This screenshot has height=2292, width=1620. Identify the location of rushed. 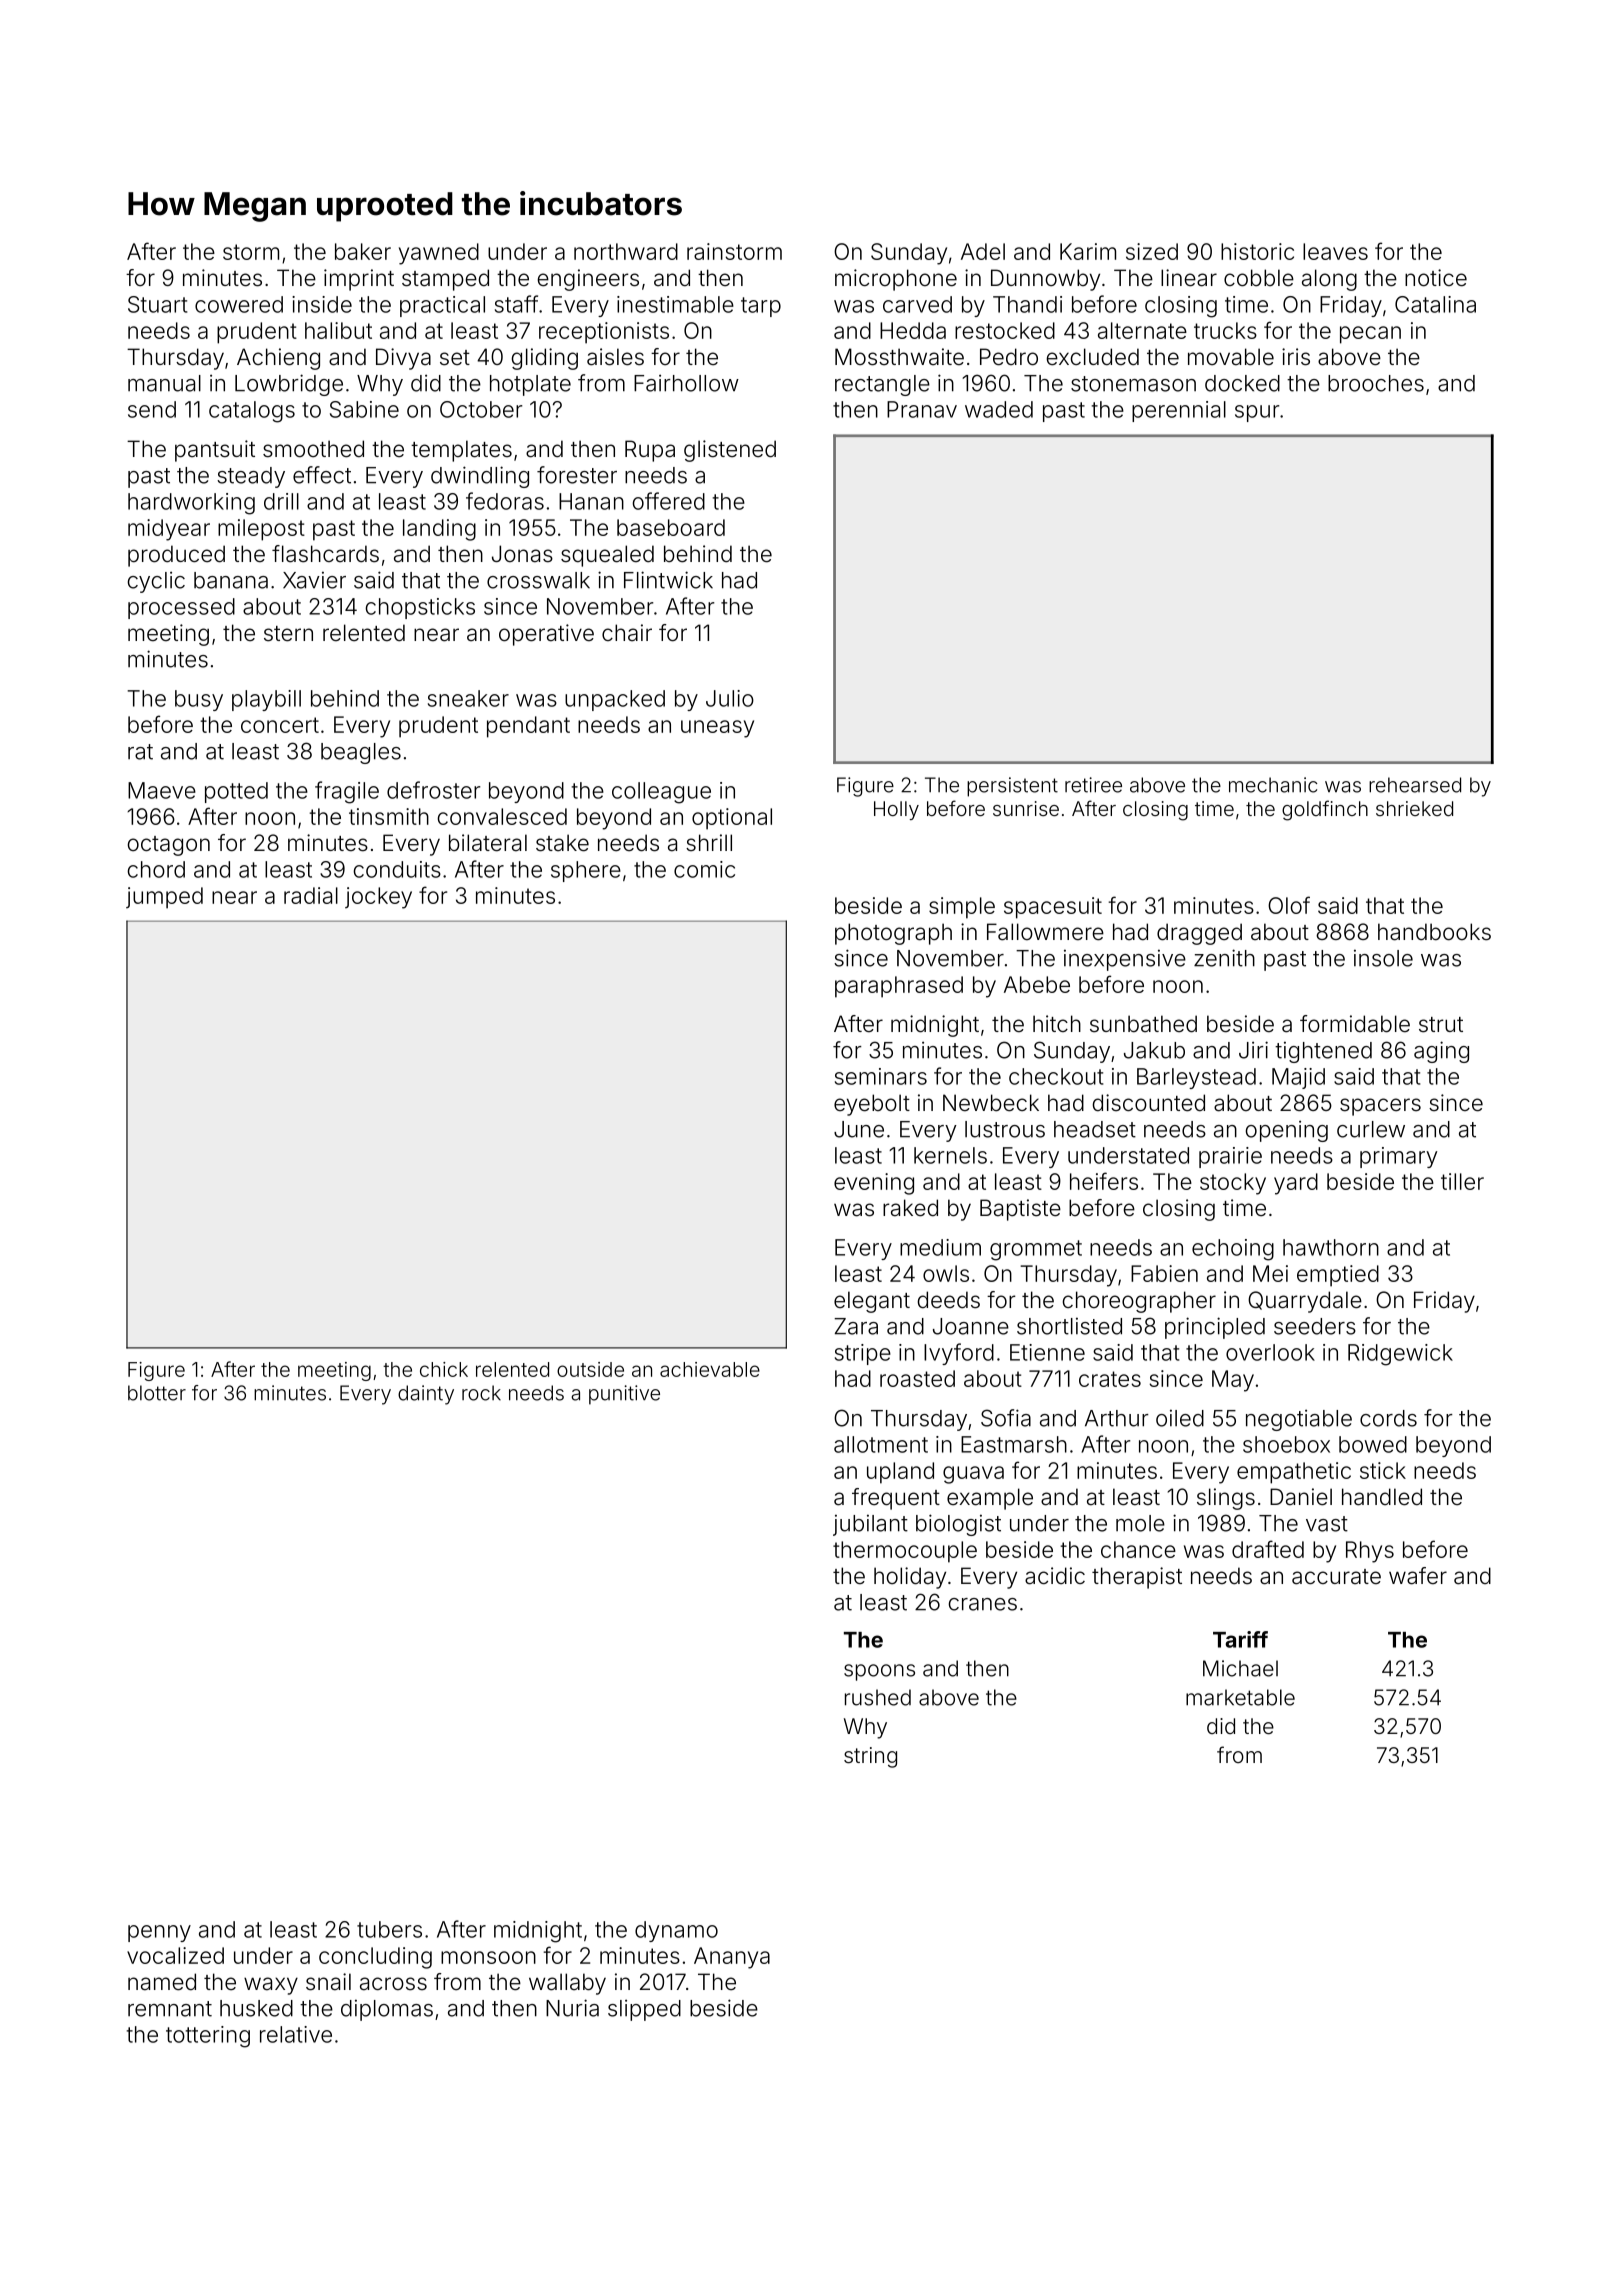
(878, 1697).
